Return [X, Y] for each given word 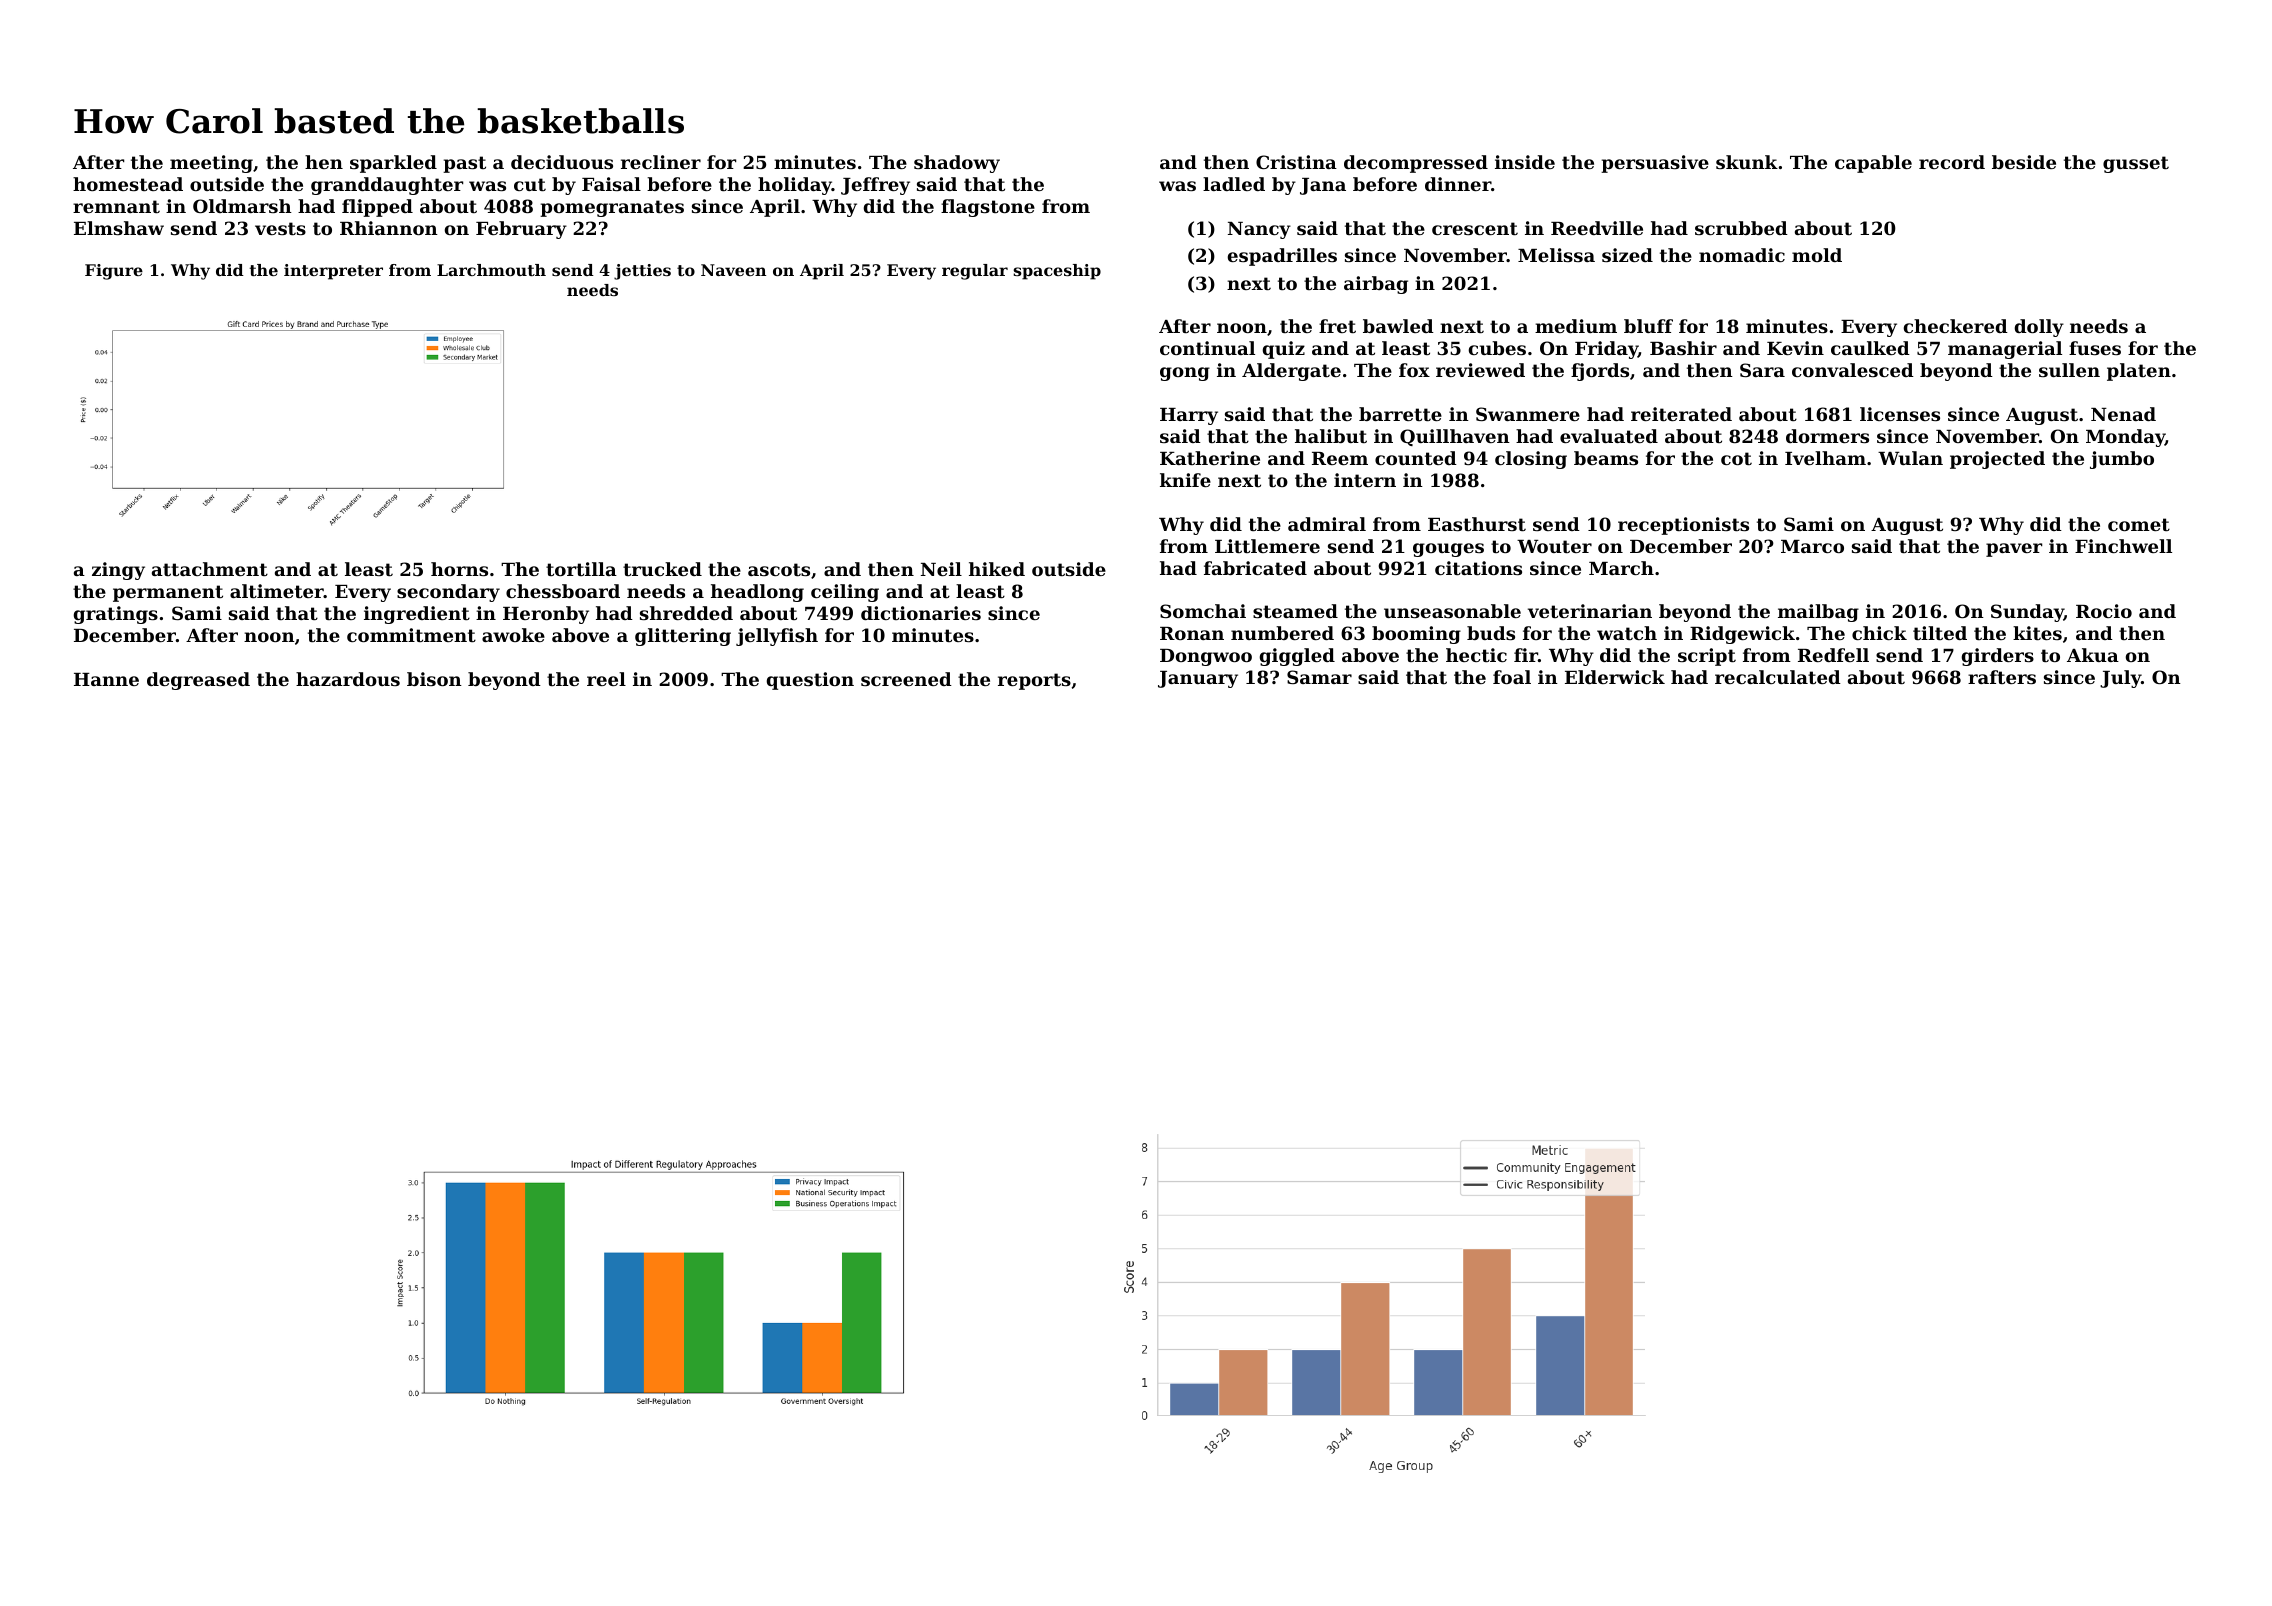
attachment [210, 569]
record [1952, 162]
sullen [2069, 370]
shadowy [957, 164]
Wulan [1910, 458]
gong [1185, 374]
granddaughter [387, 186]
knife [1185, 480]
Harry [1189, 416]
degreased [198, 681]
